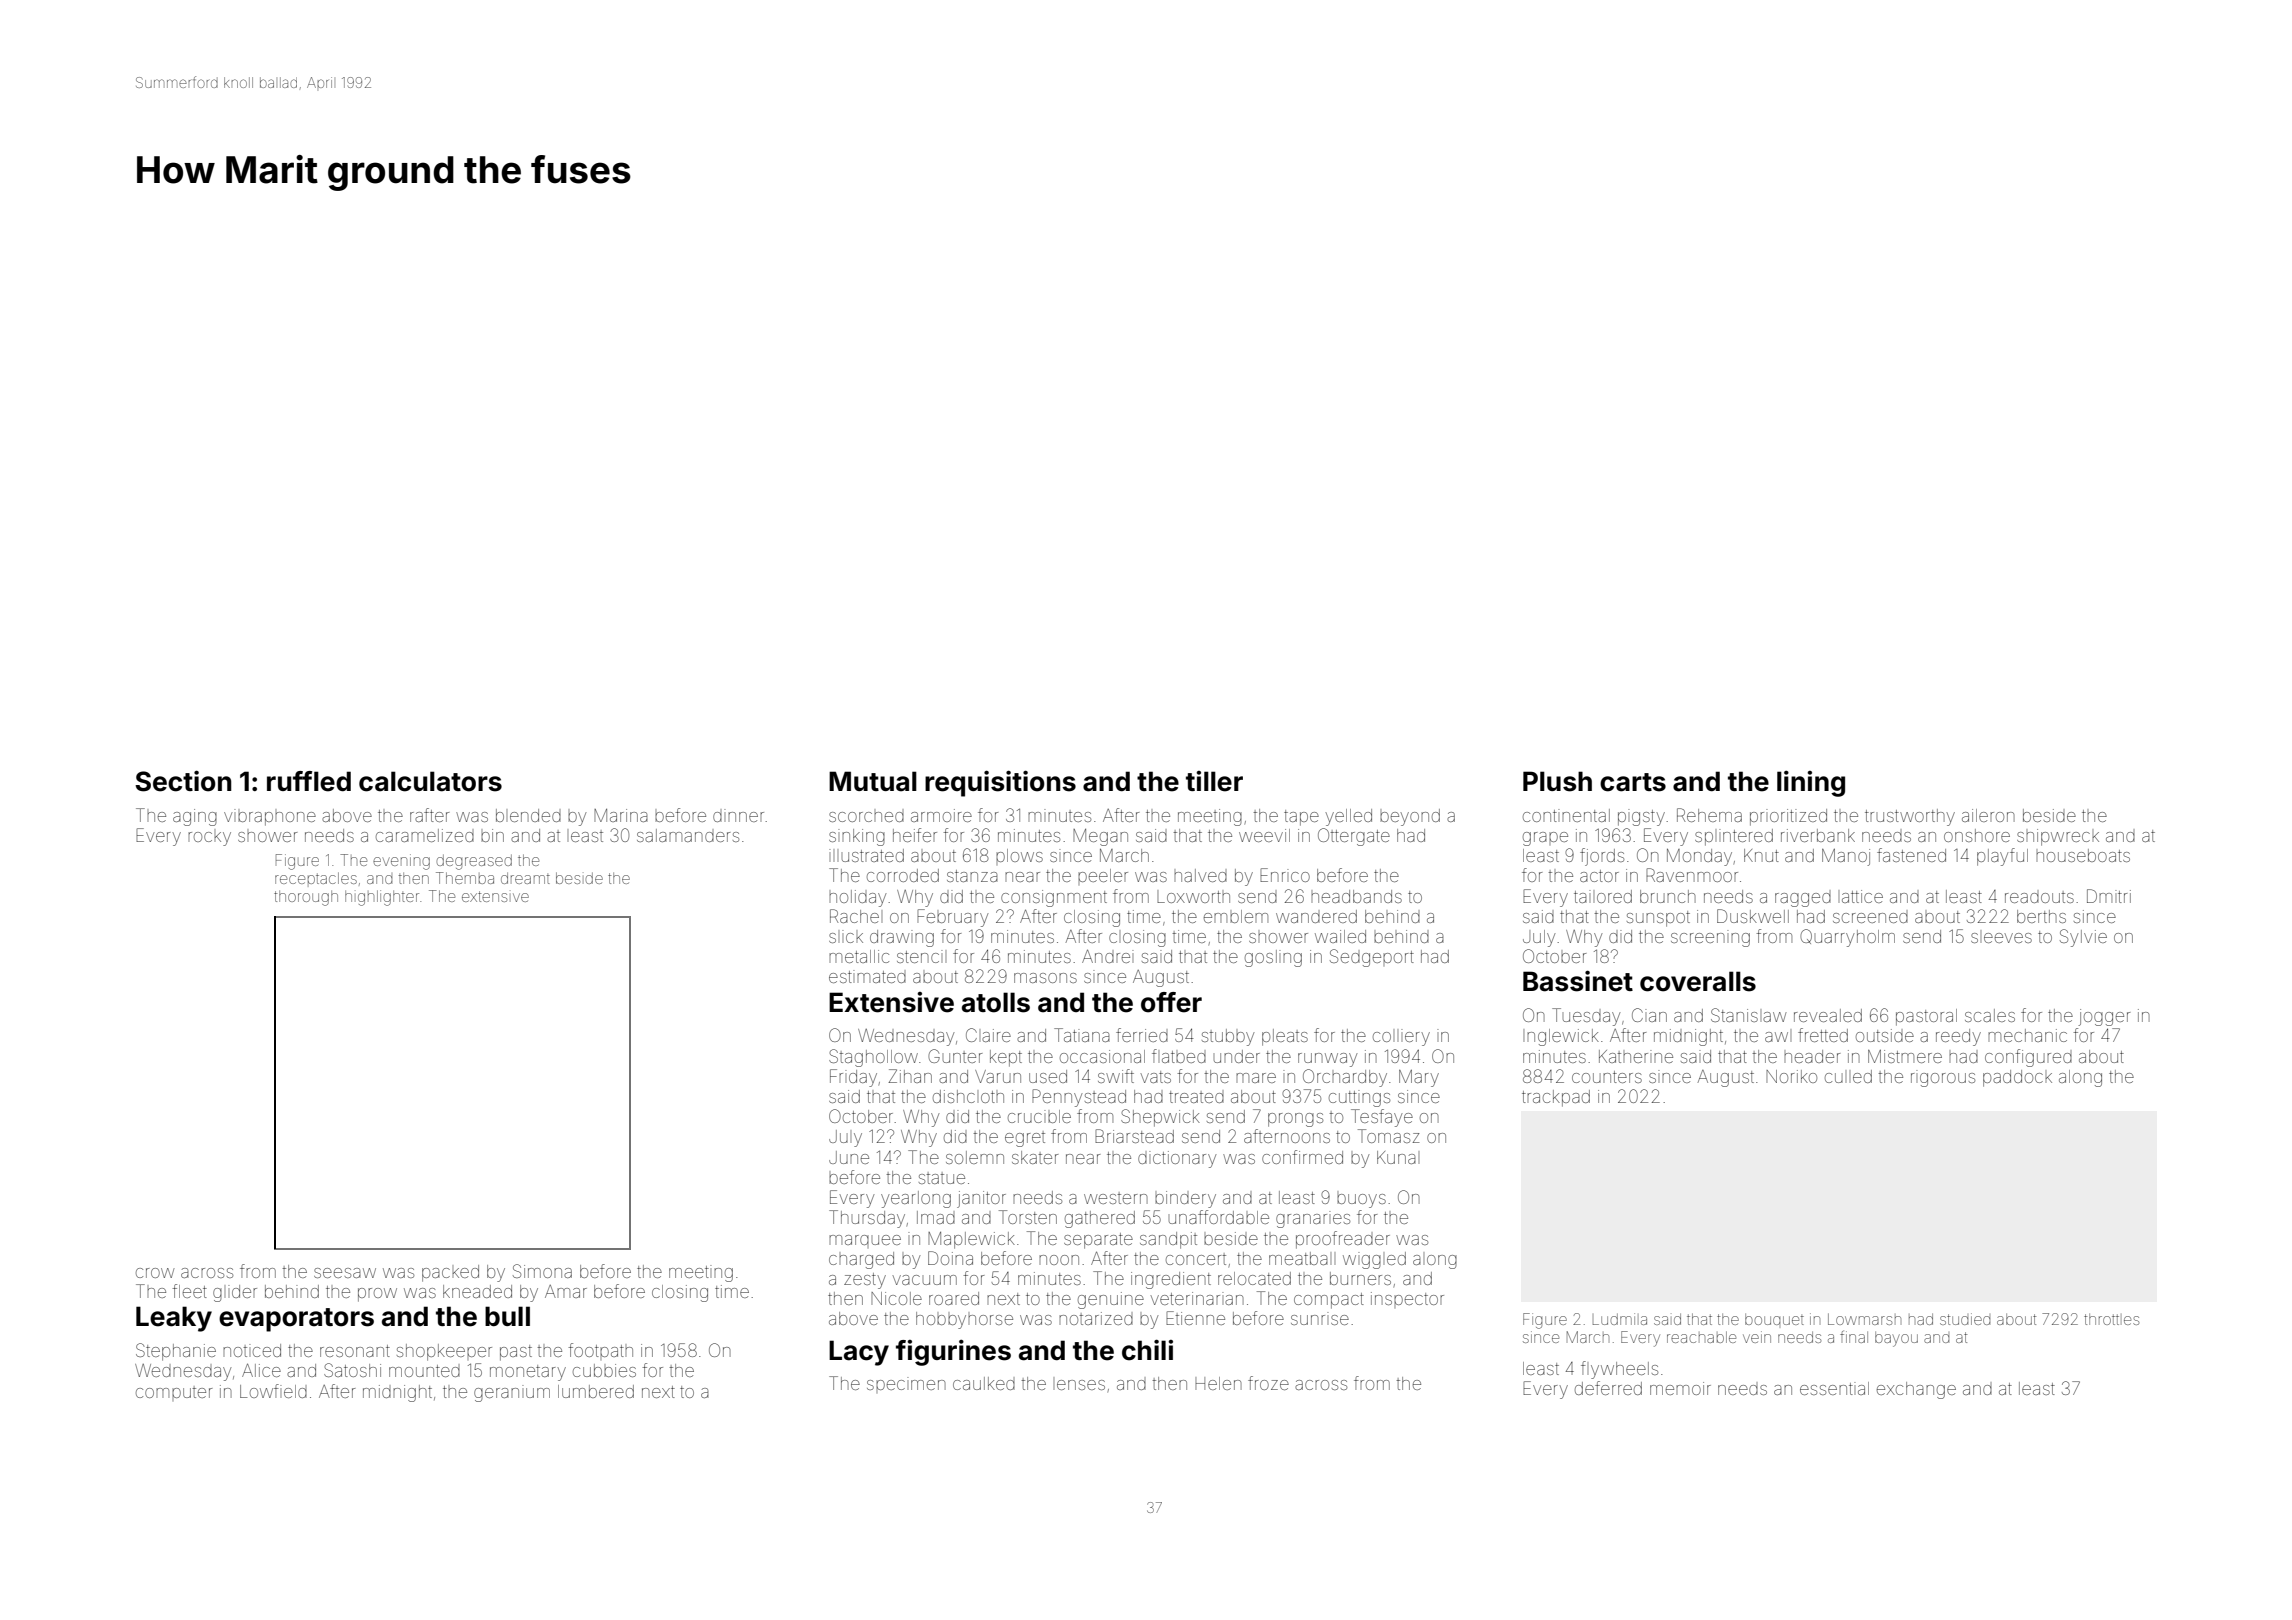 The width and height of the screenshot is (2292, 1620). I want to click on Simona, so click(542, 1271).
